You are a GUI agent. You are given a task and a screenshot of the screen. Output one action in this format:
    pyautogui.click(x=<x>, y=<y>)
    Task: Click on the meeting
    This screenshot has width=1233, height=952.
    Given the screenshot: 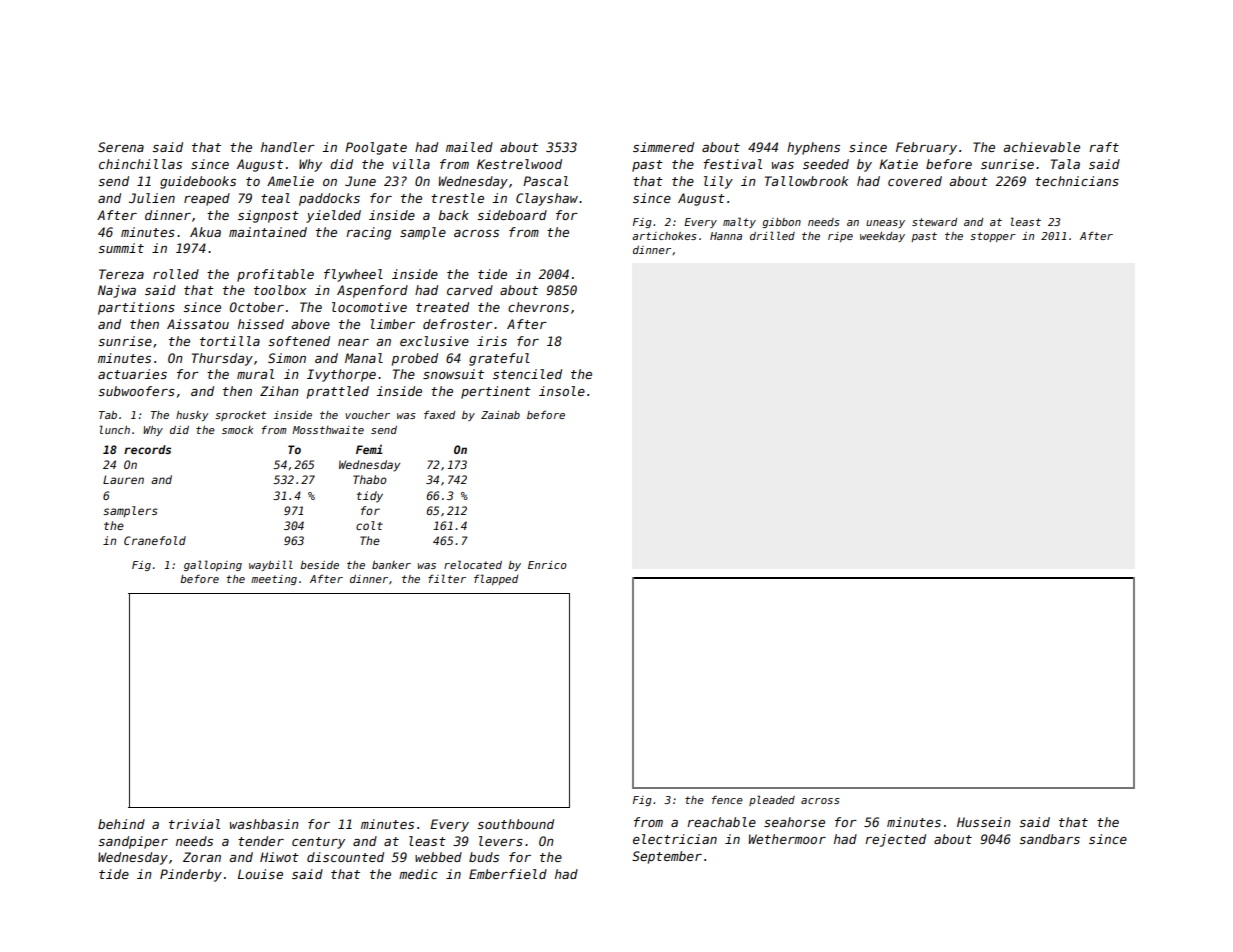 What is the action you would take?
    pyautogui.click(x=274, y=580)
